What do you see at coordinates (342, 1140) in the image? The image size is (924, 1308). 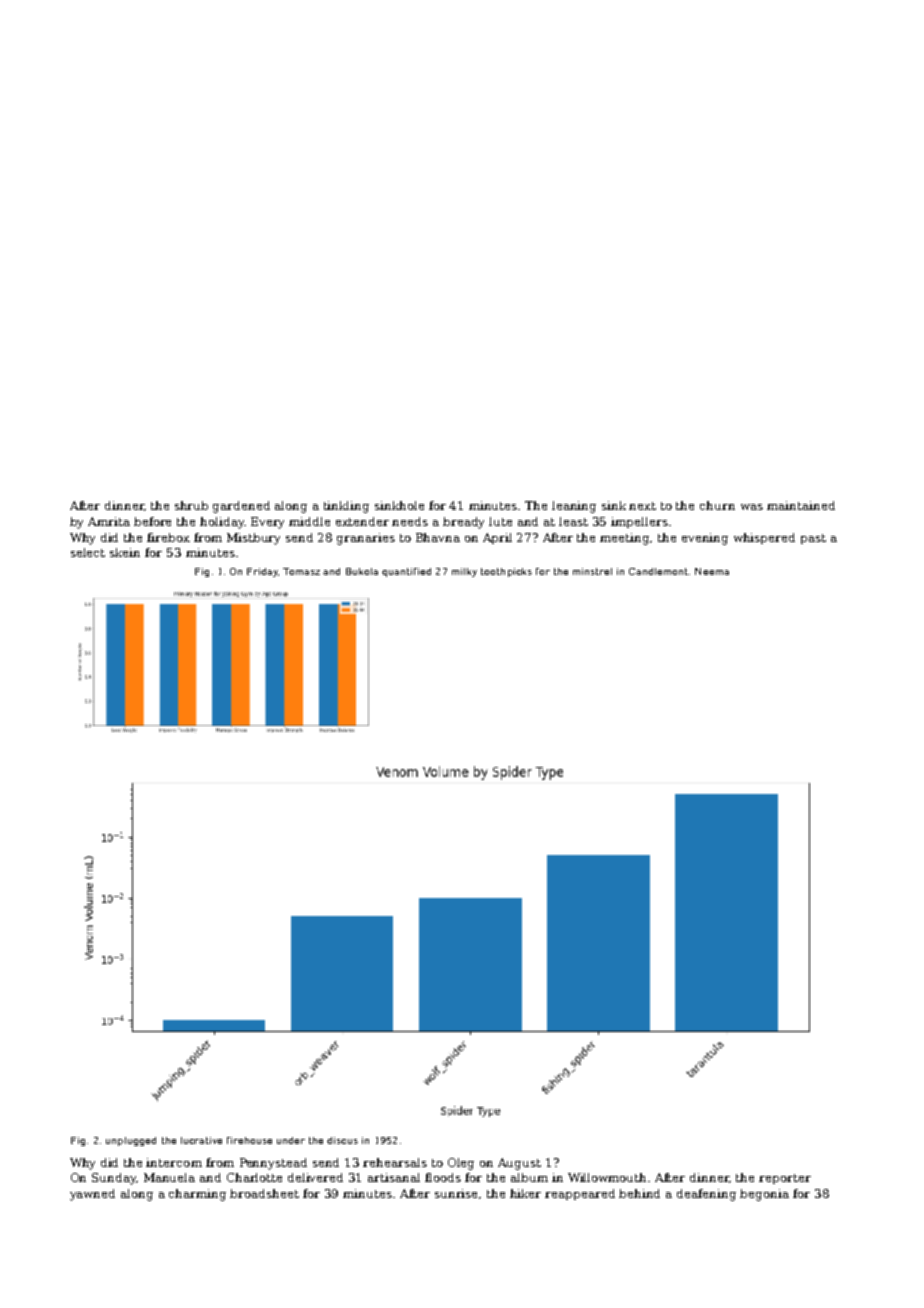 I see `discus` at bounding box center [342, 1140].
